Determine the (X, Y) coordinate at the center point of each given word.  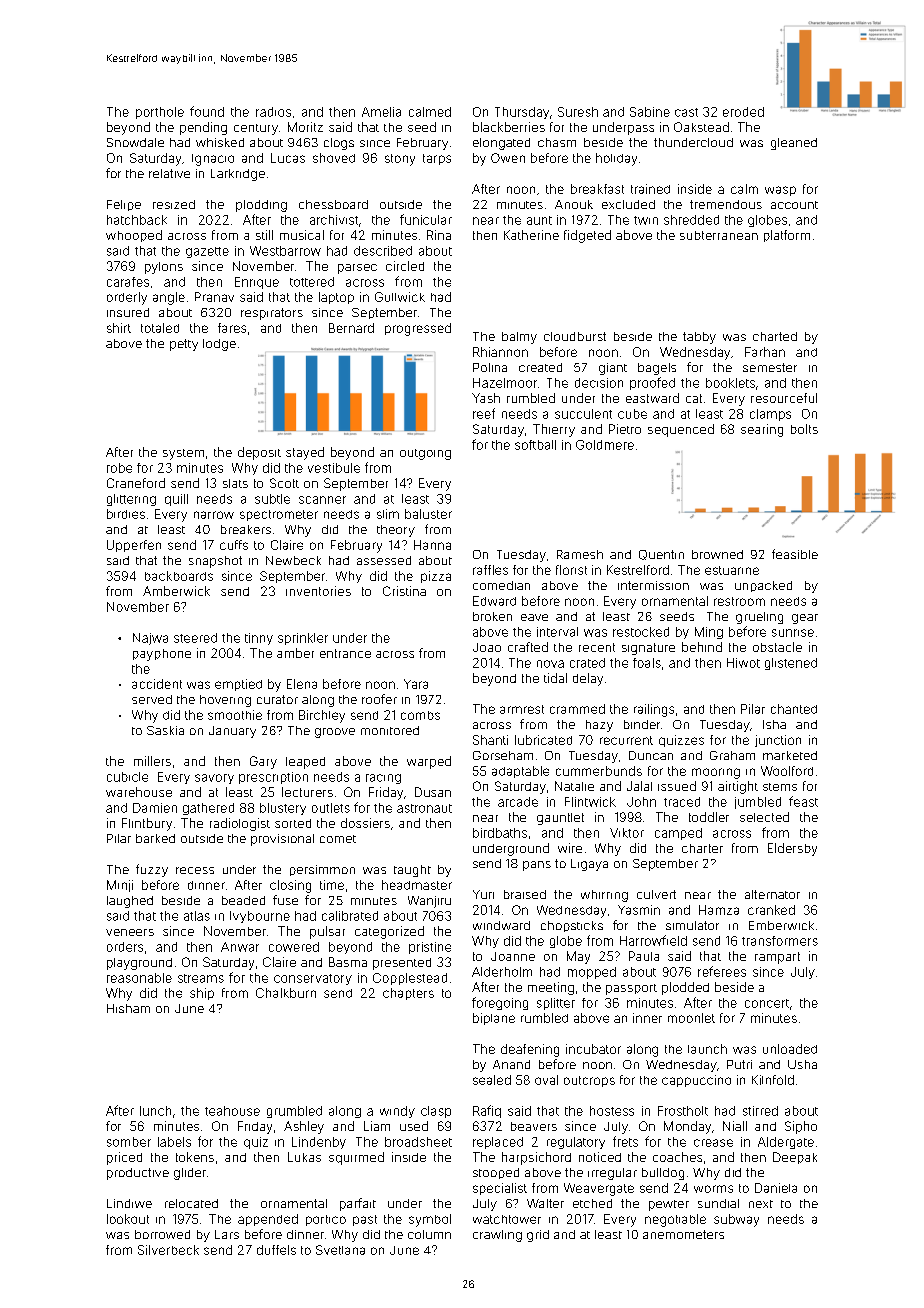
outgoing (425, 454)
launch (707, 1049)
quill (176, 500)
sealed (492, 1080)
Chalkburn (286, 993)
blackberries (509, 127)
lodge (219, 345)
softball (535, 445)
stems (780, 787)
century (256, 129)
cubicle (127, 777)
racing (383, 779)
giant (613, 369)
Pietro (625, 429)
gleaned (794, 144)
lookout (128, 1219)
